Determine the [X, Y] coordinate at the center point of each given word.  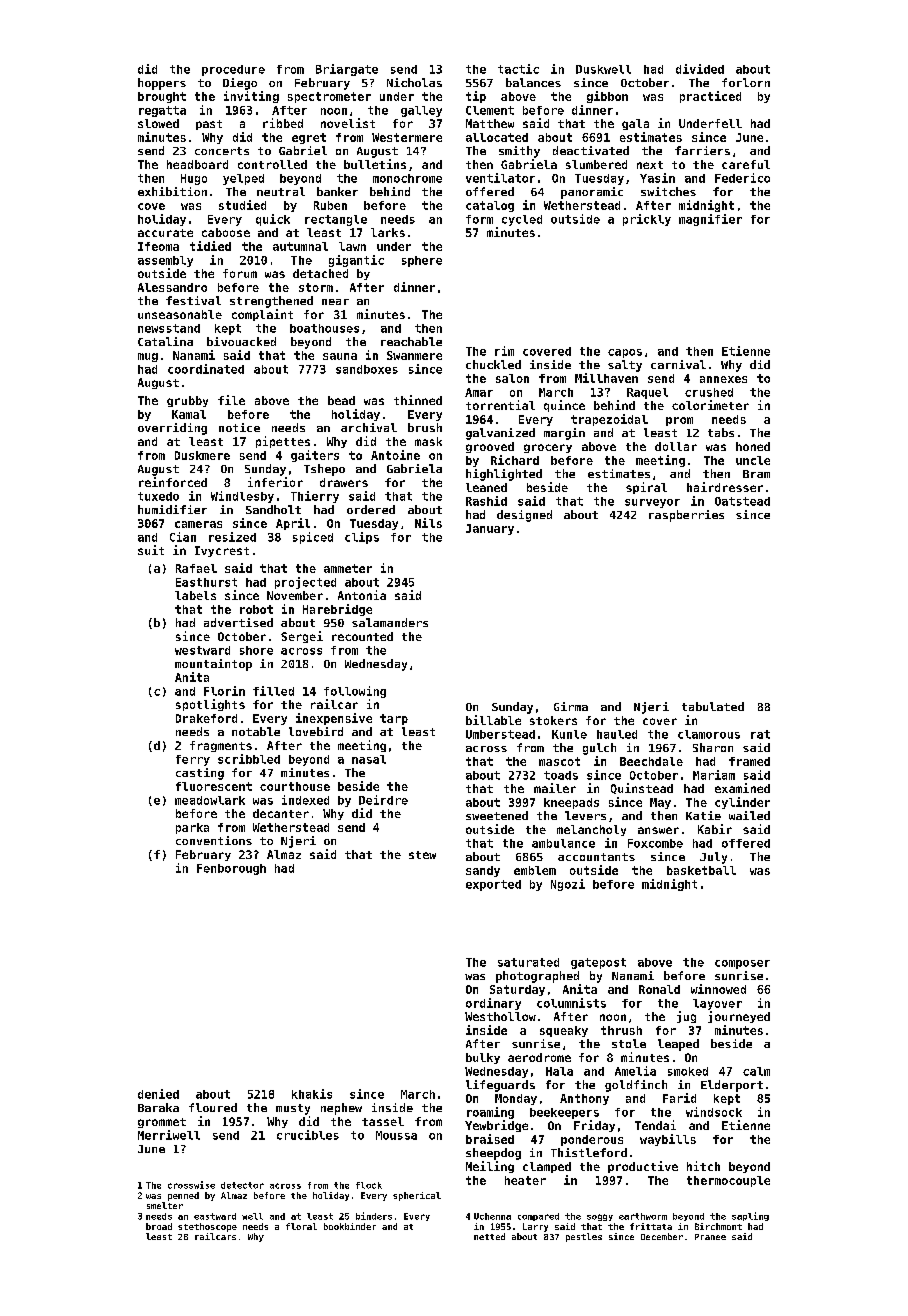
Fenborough [231, 869]
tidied [210, 246]
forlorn [746, 82]
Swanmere [414, 355]
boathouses [324, 328]
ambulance [563, 843]
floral [301, 1226]
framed [749, 761]
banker [337, 191]
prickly [647, 220]
